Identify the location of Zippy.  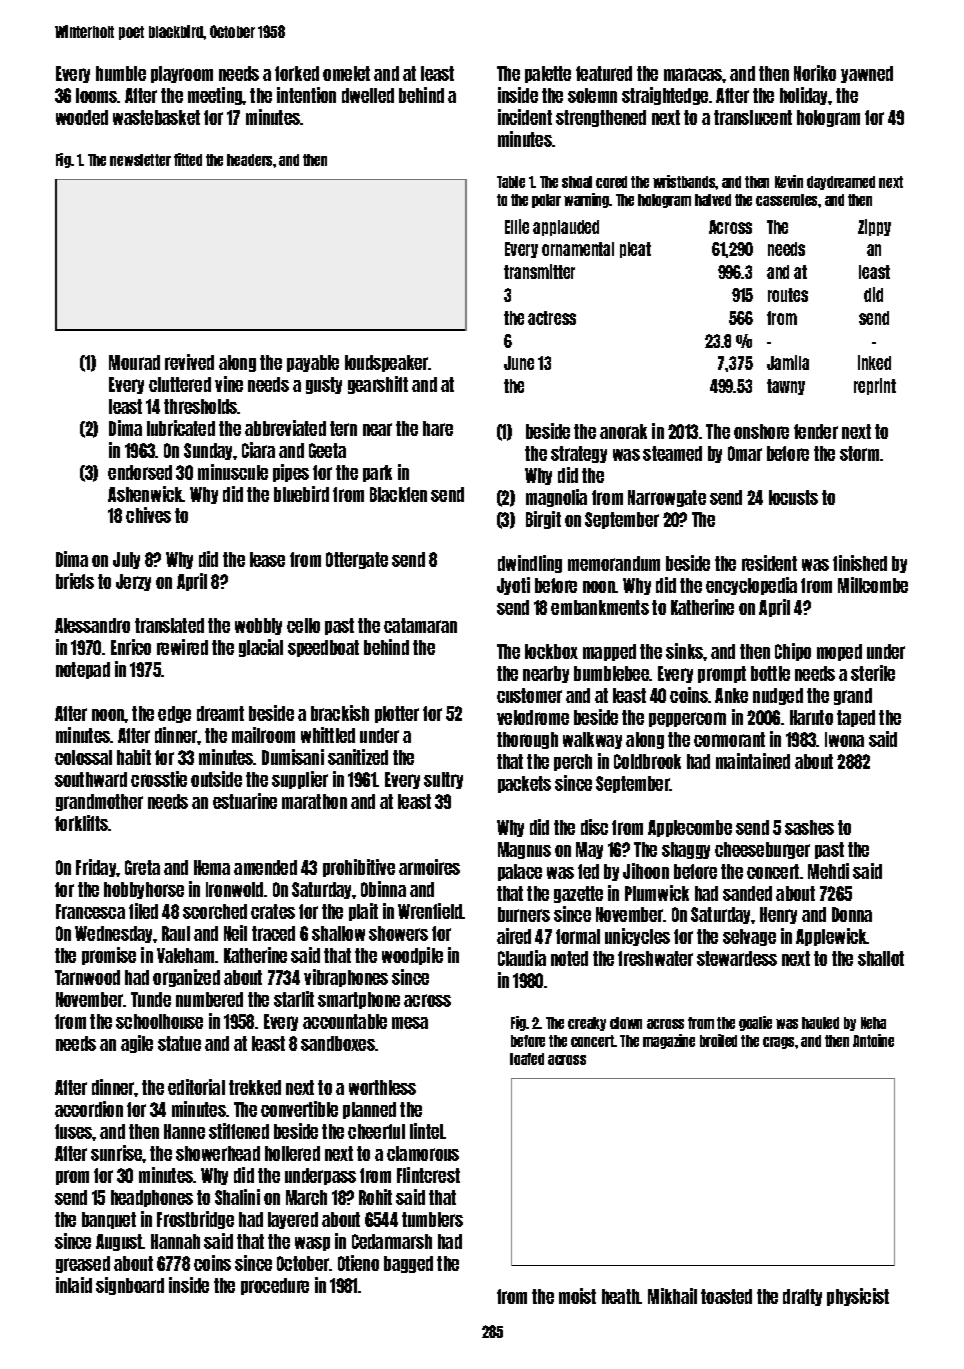
(874, 227).
